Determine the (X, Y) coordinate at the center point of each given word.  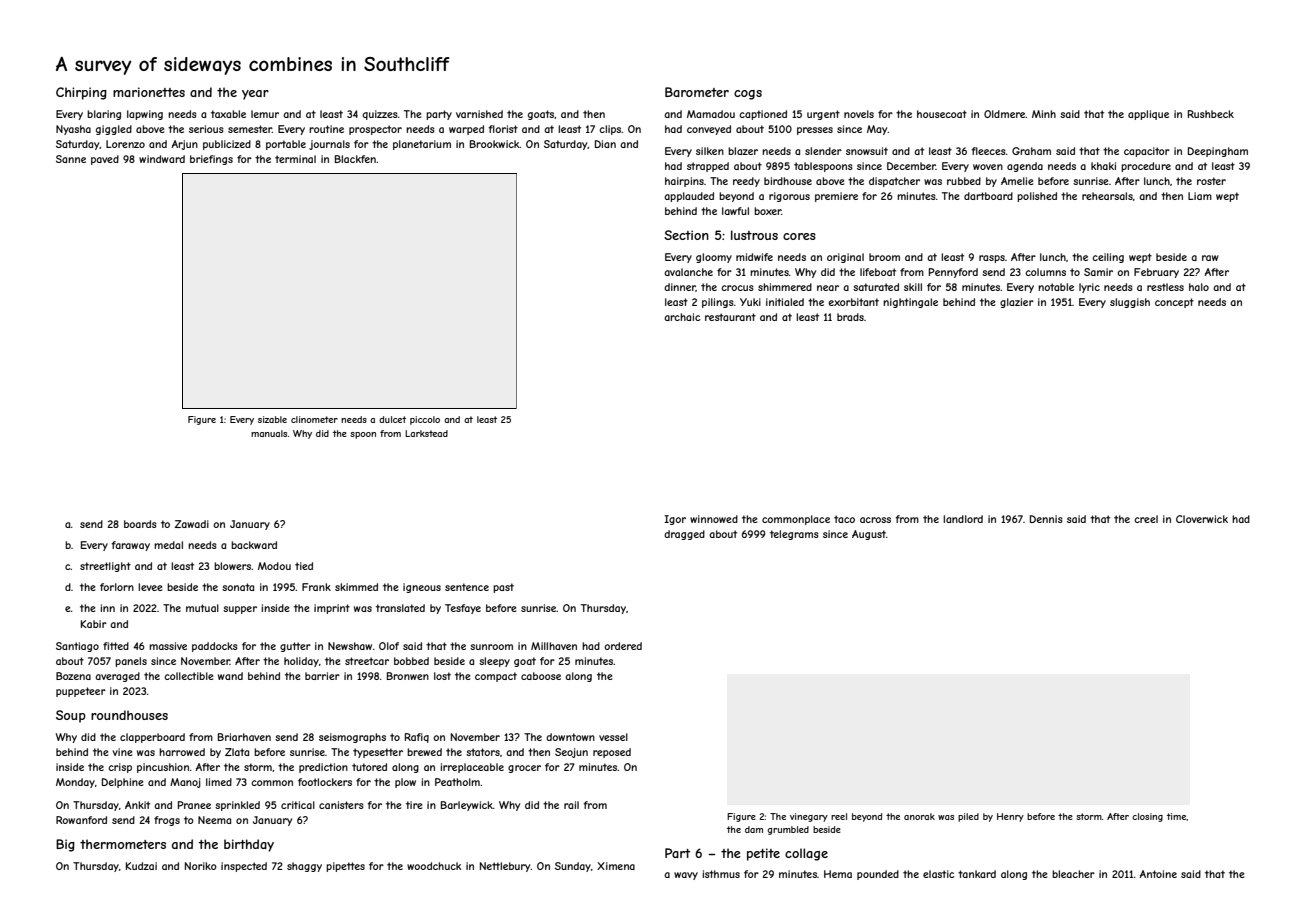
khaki (1103, 166)
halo (1199, 287)
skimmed (356, 587)
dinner (680, 287)
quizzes (380, 115)
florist (503, 129)
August (869, 535)
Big (65, 845)
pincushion (163, 768)
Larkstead (426, 433)
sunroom (491, 647)
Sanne (71, 159)
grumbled (788, 830)
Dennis (1046, 519)
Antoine (1158, 874)
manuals (269, 433)
